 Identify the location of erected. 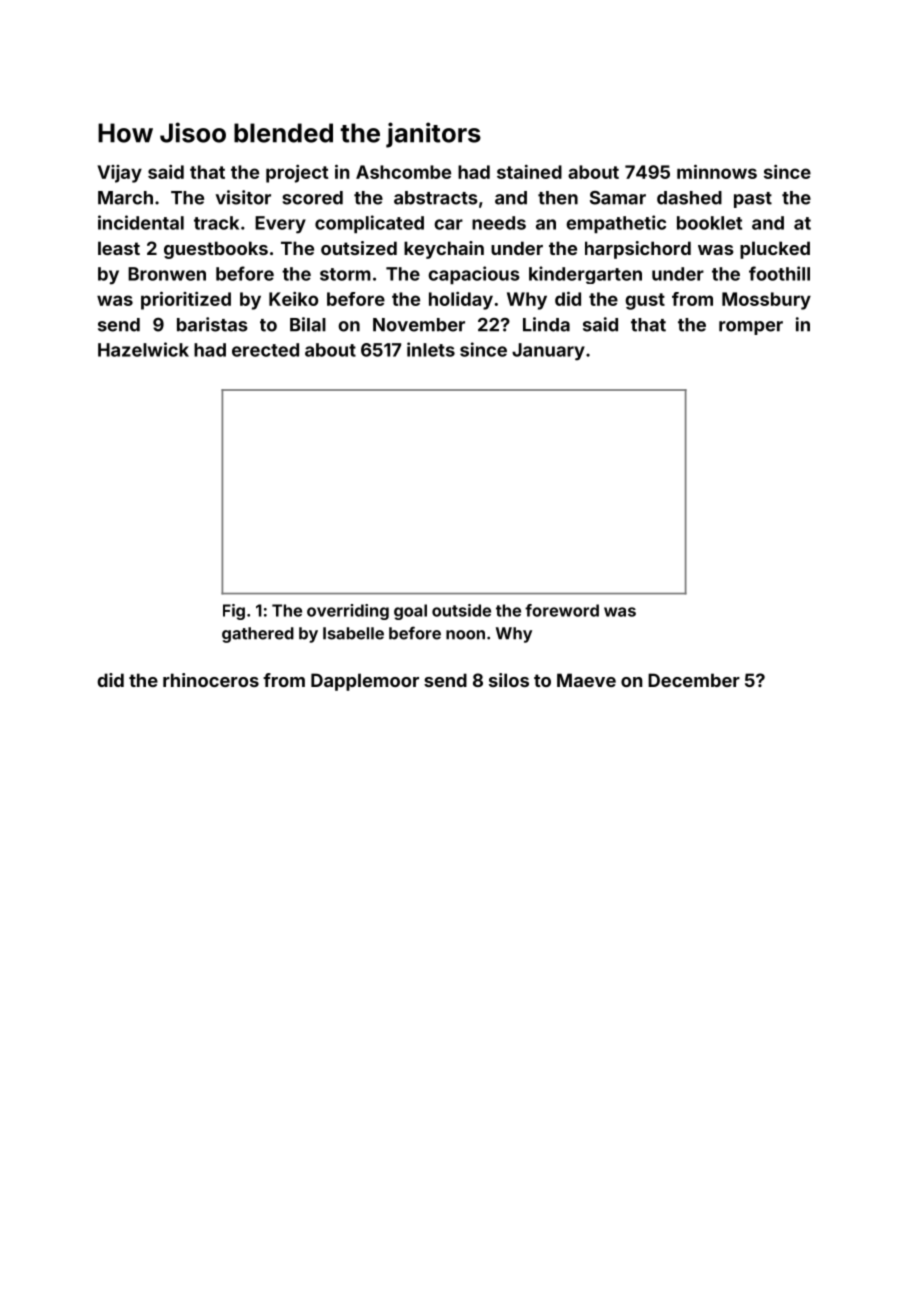
(265, 350).
